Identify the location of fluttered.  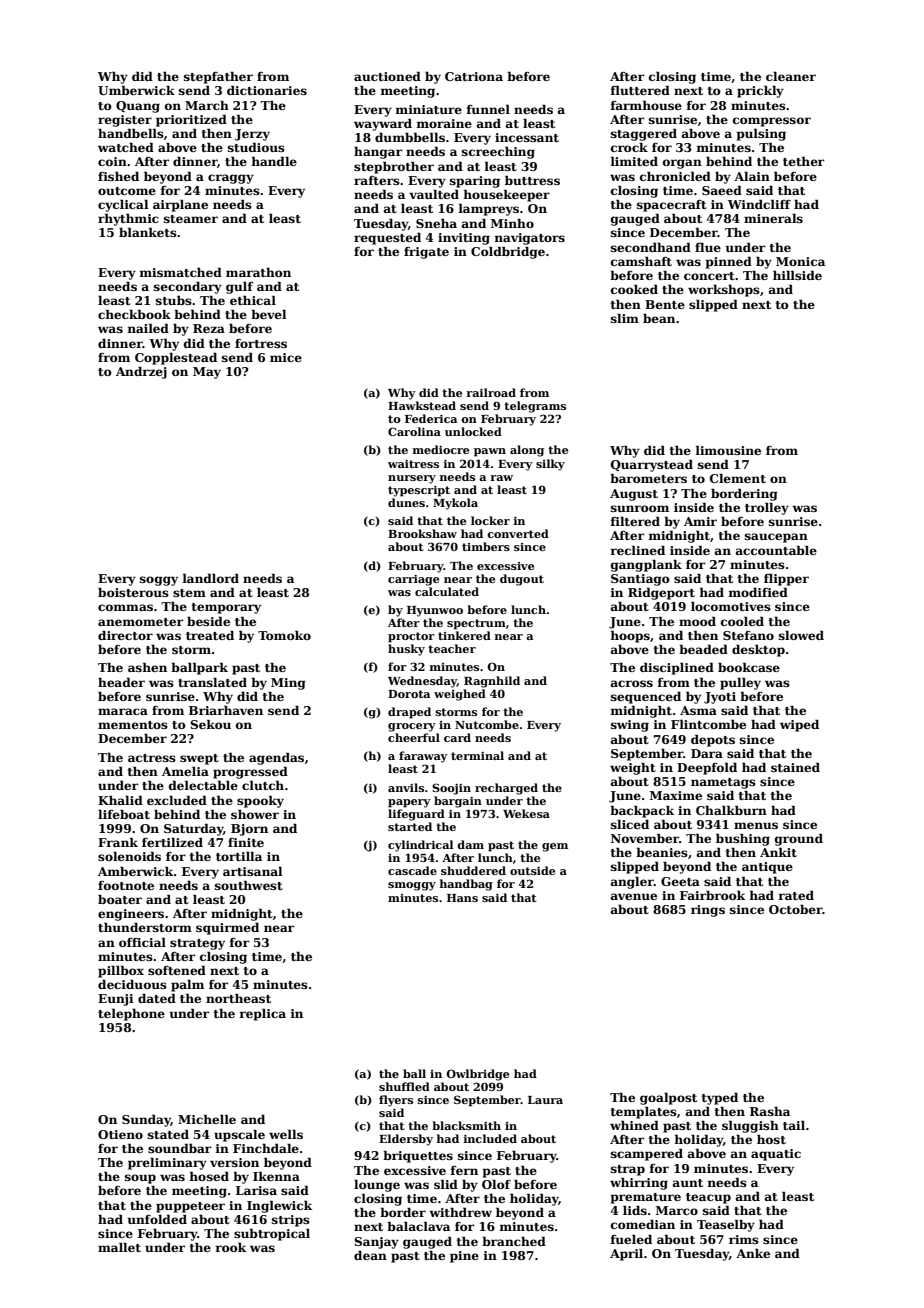
(640, 90).
